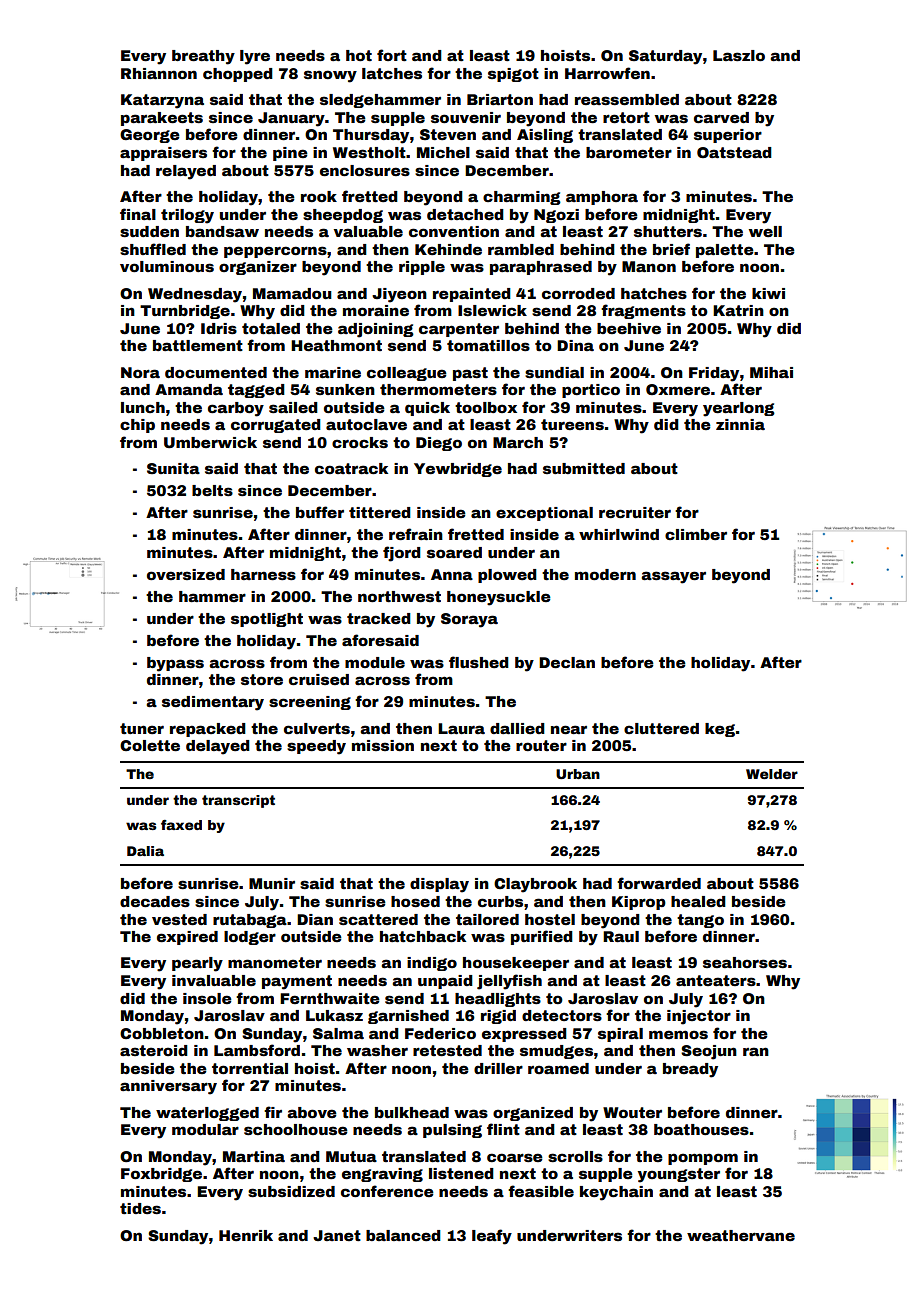  What do you see at coordinates (154, 1050) in the page?
I see `asteroid` at bounding box center [154, 1050].
